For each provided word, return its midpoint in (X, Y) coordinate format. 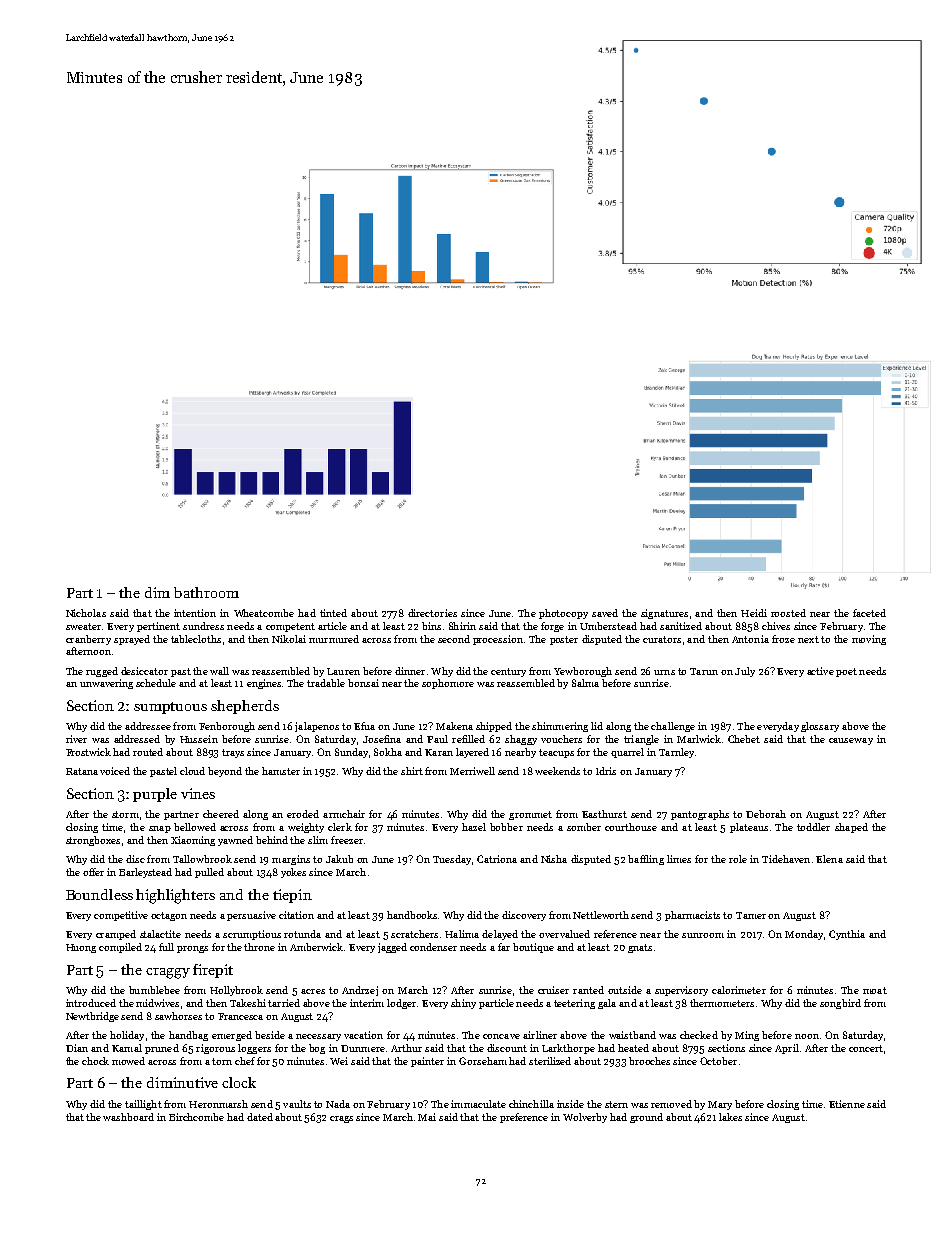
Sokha (388, 752)
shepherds (245, 707)
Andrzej (360, 991)
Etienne (847, 1104)
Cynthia (847, 935)
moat (875, 990)
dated (260, 1117)
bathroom (206, 592)
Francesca (240, 1016)
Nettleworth (601, 915)
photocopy (563, 614)
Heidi (754, 613)
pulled (209, 873)
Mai (427, 1117)
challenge (673, 727)
